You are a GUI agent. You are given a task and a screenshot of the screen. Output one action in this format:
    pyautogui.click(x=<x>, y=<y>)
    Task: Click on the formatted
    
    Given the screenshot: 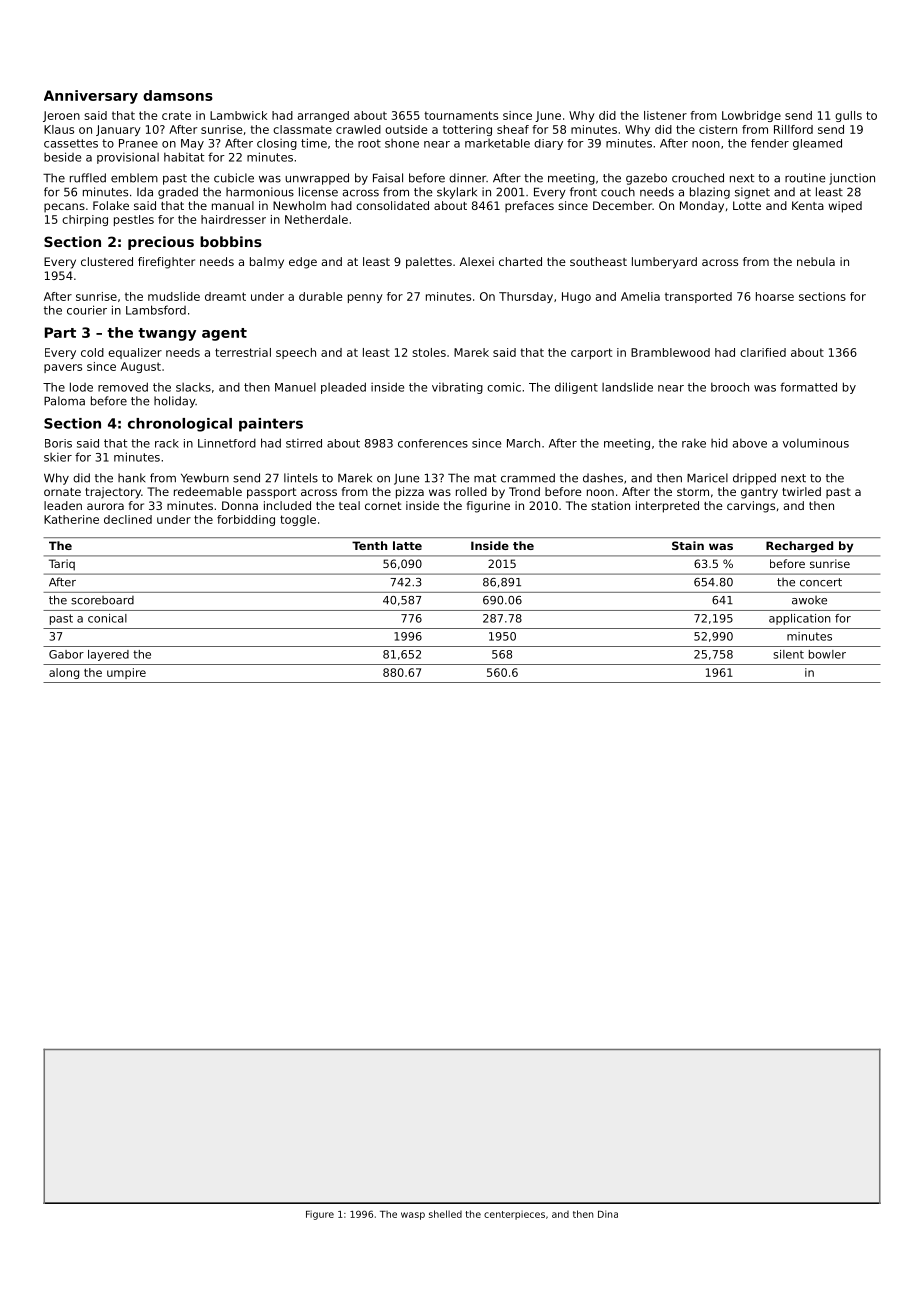 What is the action you would take?
    pyautogui.click(x=808, y=387)
